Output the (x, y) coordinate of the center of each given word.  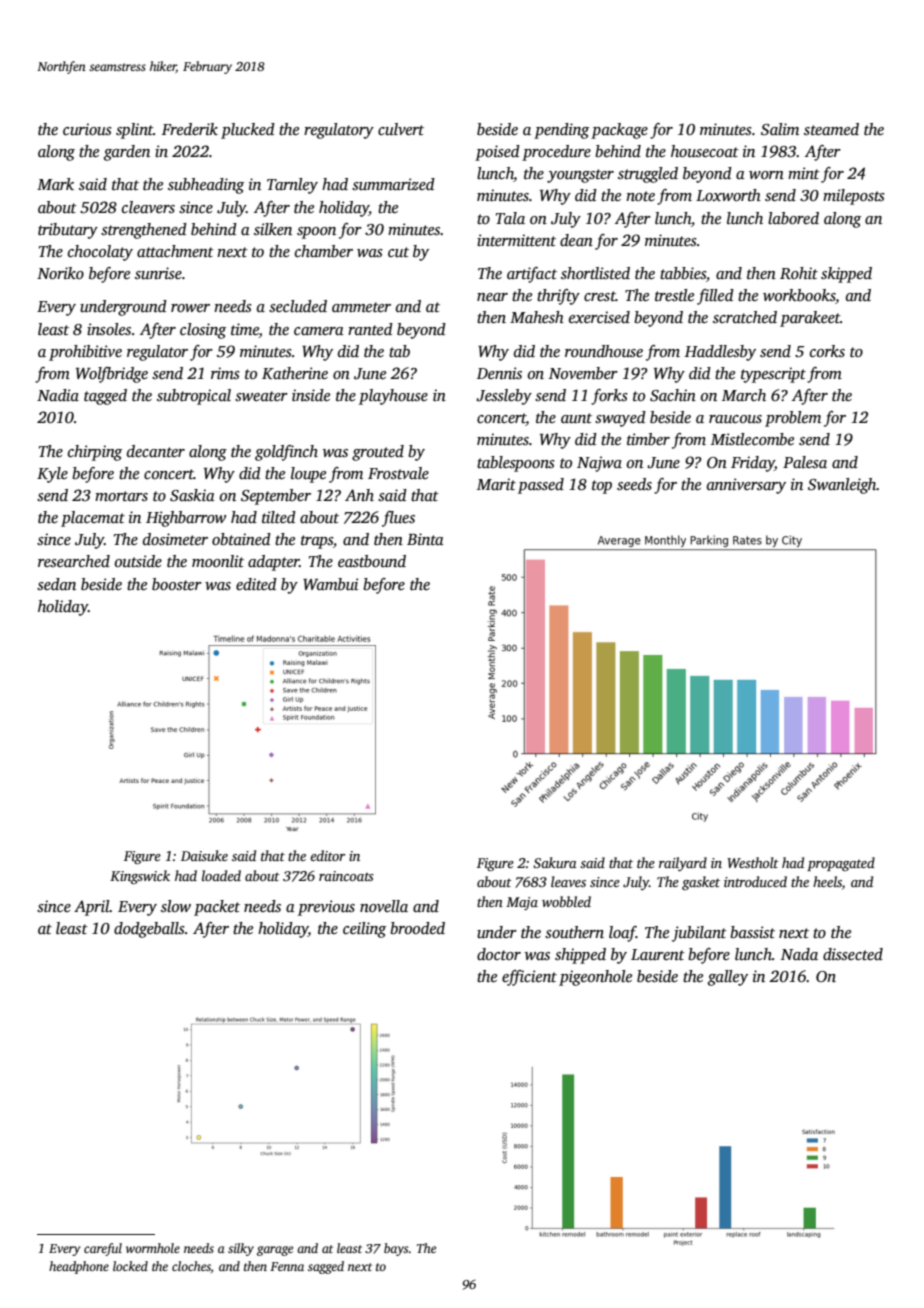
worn (766, 175)
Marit (496, 484)
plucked (248, 131)
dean (576, 240)
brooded (417, 928)
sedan (56, 584)
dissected (853, 954)
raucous (735, 419)
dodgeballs (149, 930)
